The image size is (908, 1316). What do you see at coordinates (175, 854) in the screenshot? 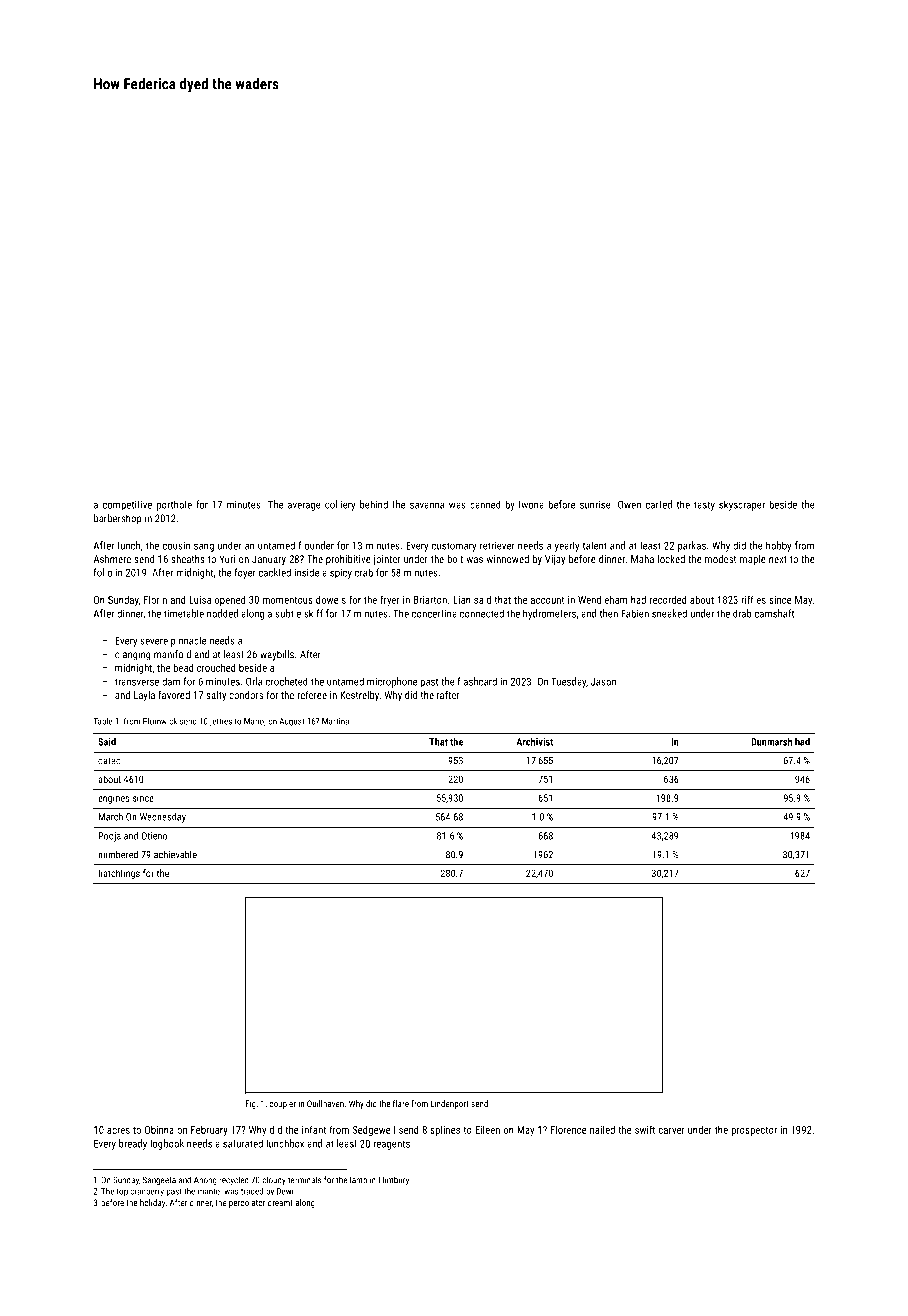
I see `achievable` at bounding box center [175, 854].
